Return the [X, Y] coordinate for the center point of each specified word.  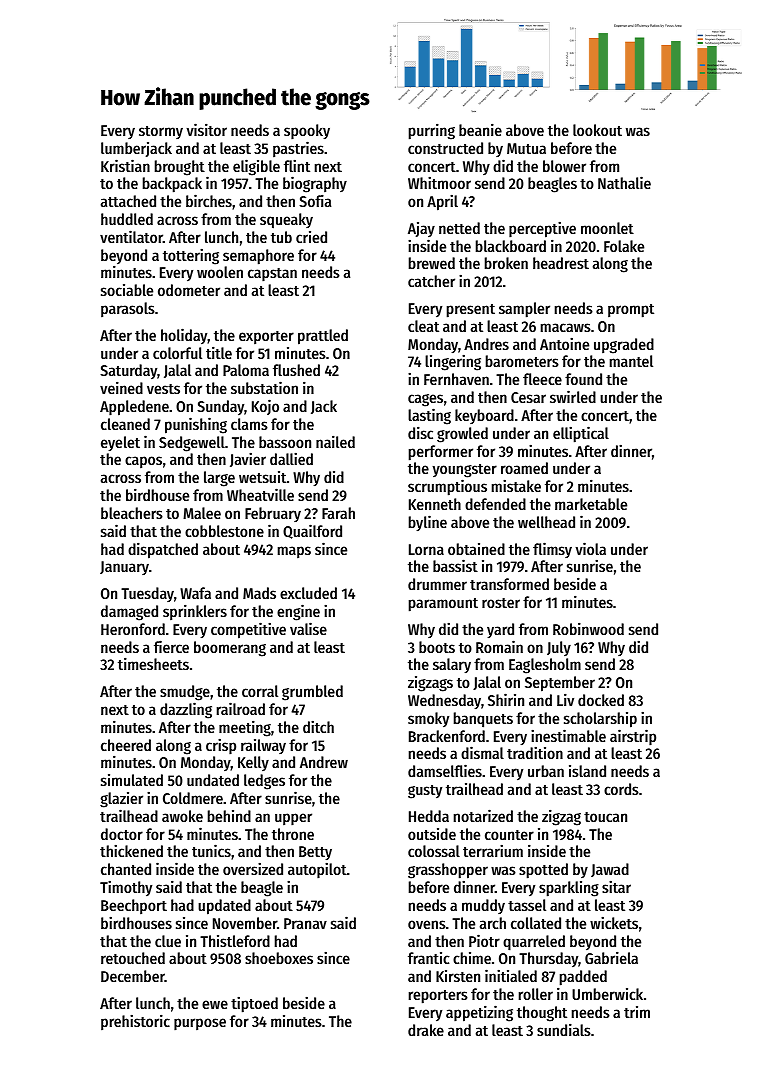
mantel [631, 361]
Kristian [125, 165]
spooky [307, 132]
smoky [428, 720]
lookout [597, 130]
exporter [266, 337]
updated [224, 907]
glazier [121, 800]
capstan [272, 275]
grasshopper [448, 871]
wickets [614, 923]
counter [509, 835]
